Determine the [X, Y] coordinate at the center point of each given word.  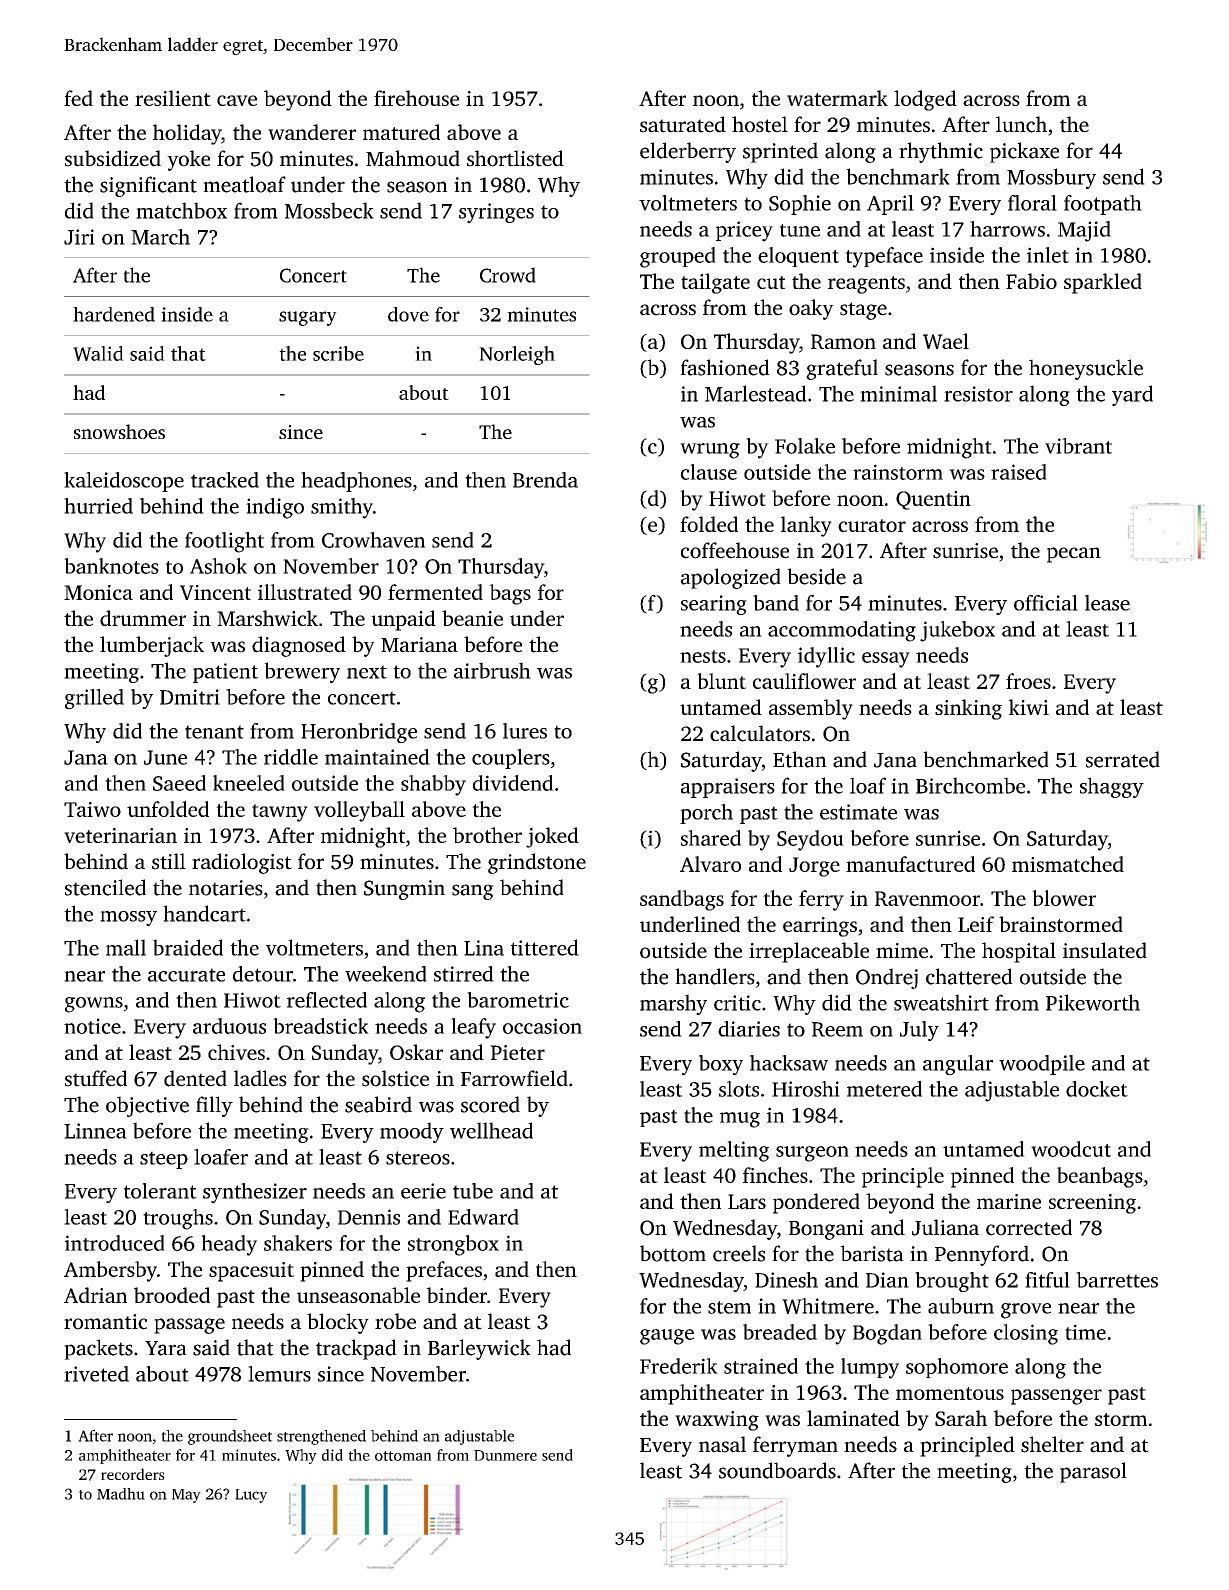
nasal [722, 1444]
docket [1097, 1089]
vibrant [1078, 446]
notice [92, 1026]
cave [237, 100]
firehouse [416, 98]
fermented [435, 592]
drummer [143, 618]
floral [1032, 203]
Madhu [121, 1494]
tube [473, 1191]
